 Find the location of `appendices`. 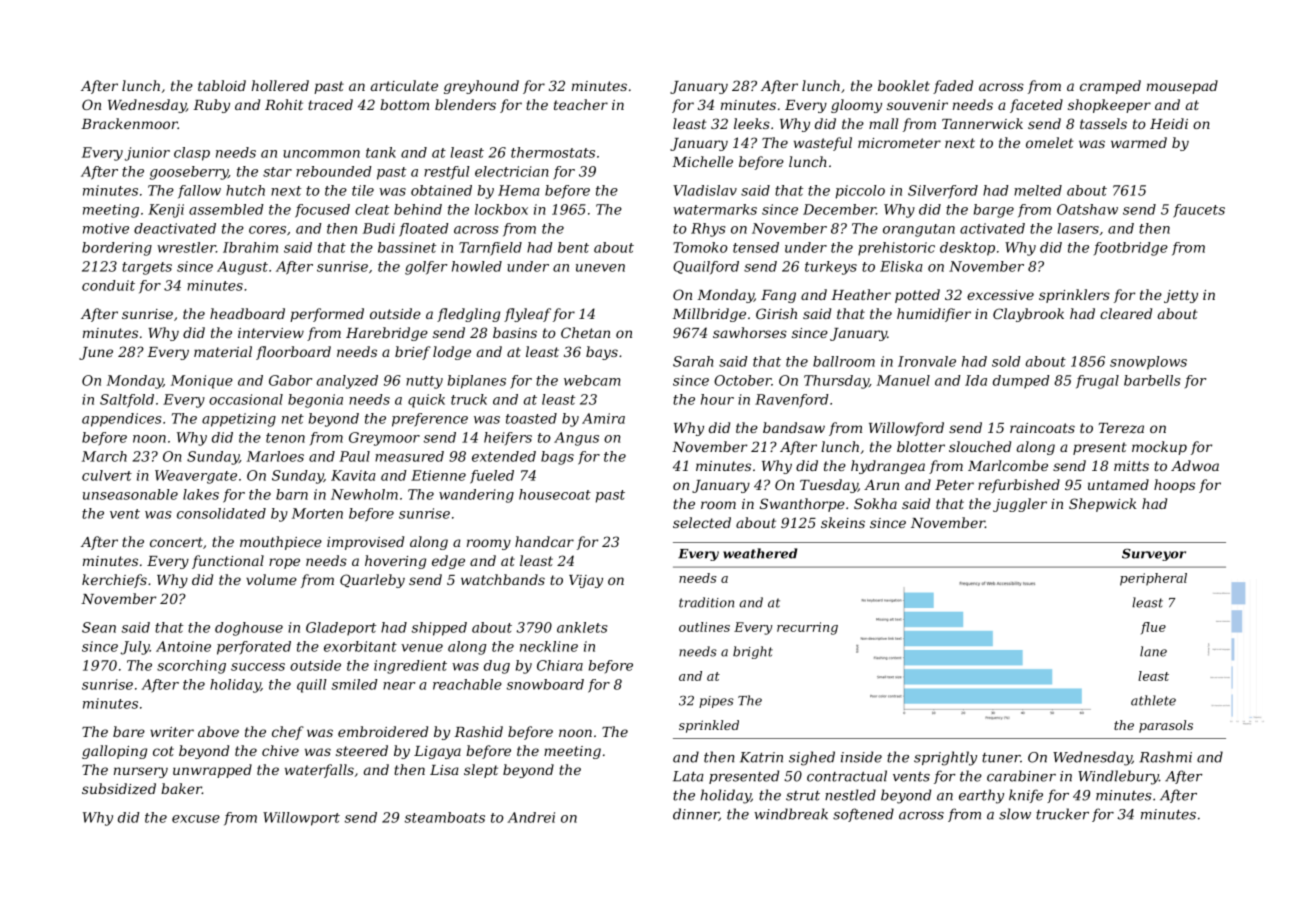

appendices is located at coordinates (122, 420).
